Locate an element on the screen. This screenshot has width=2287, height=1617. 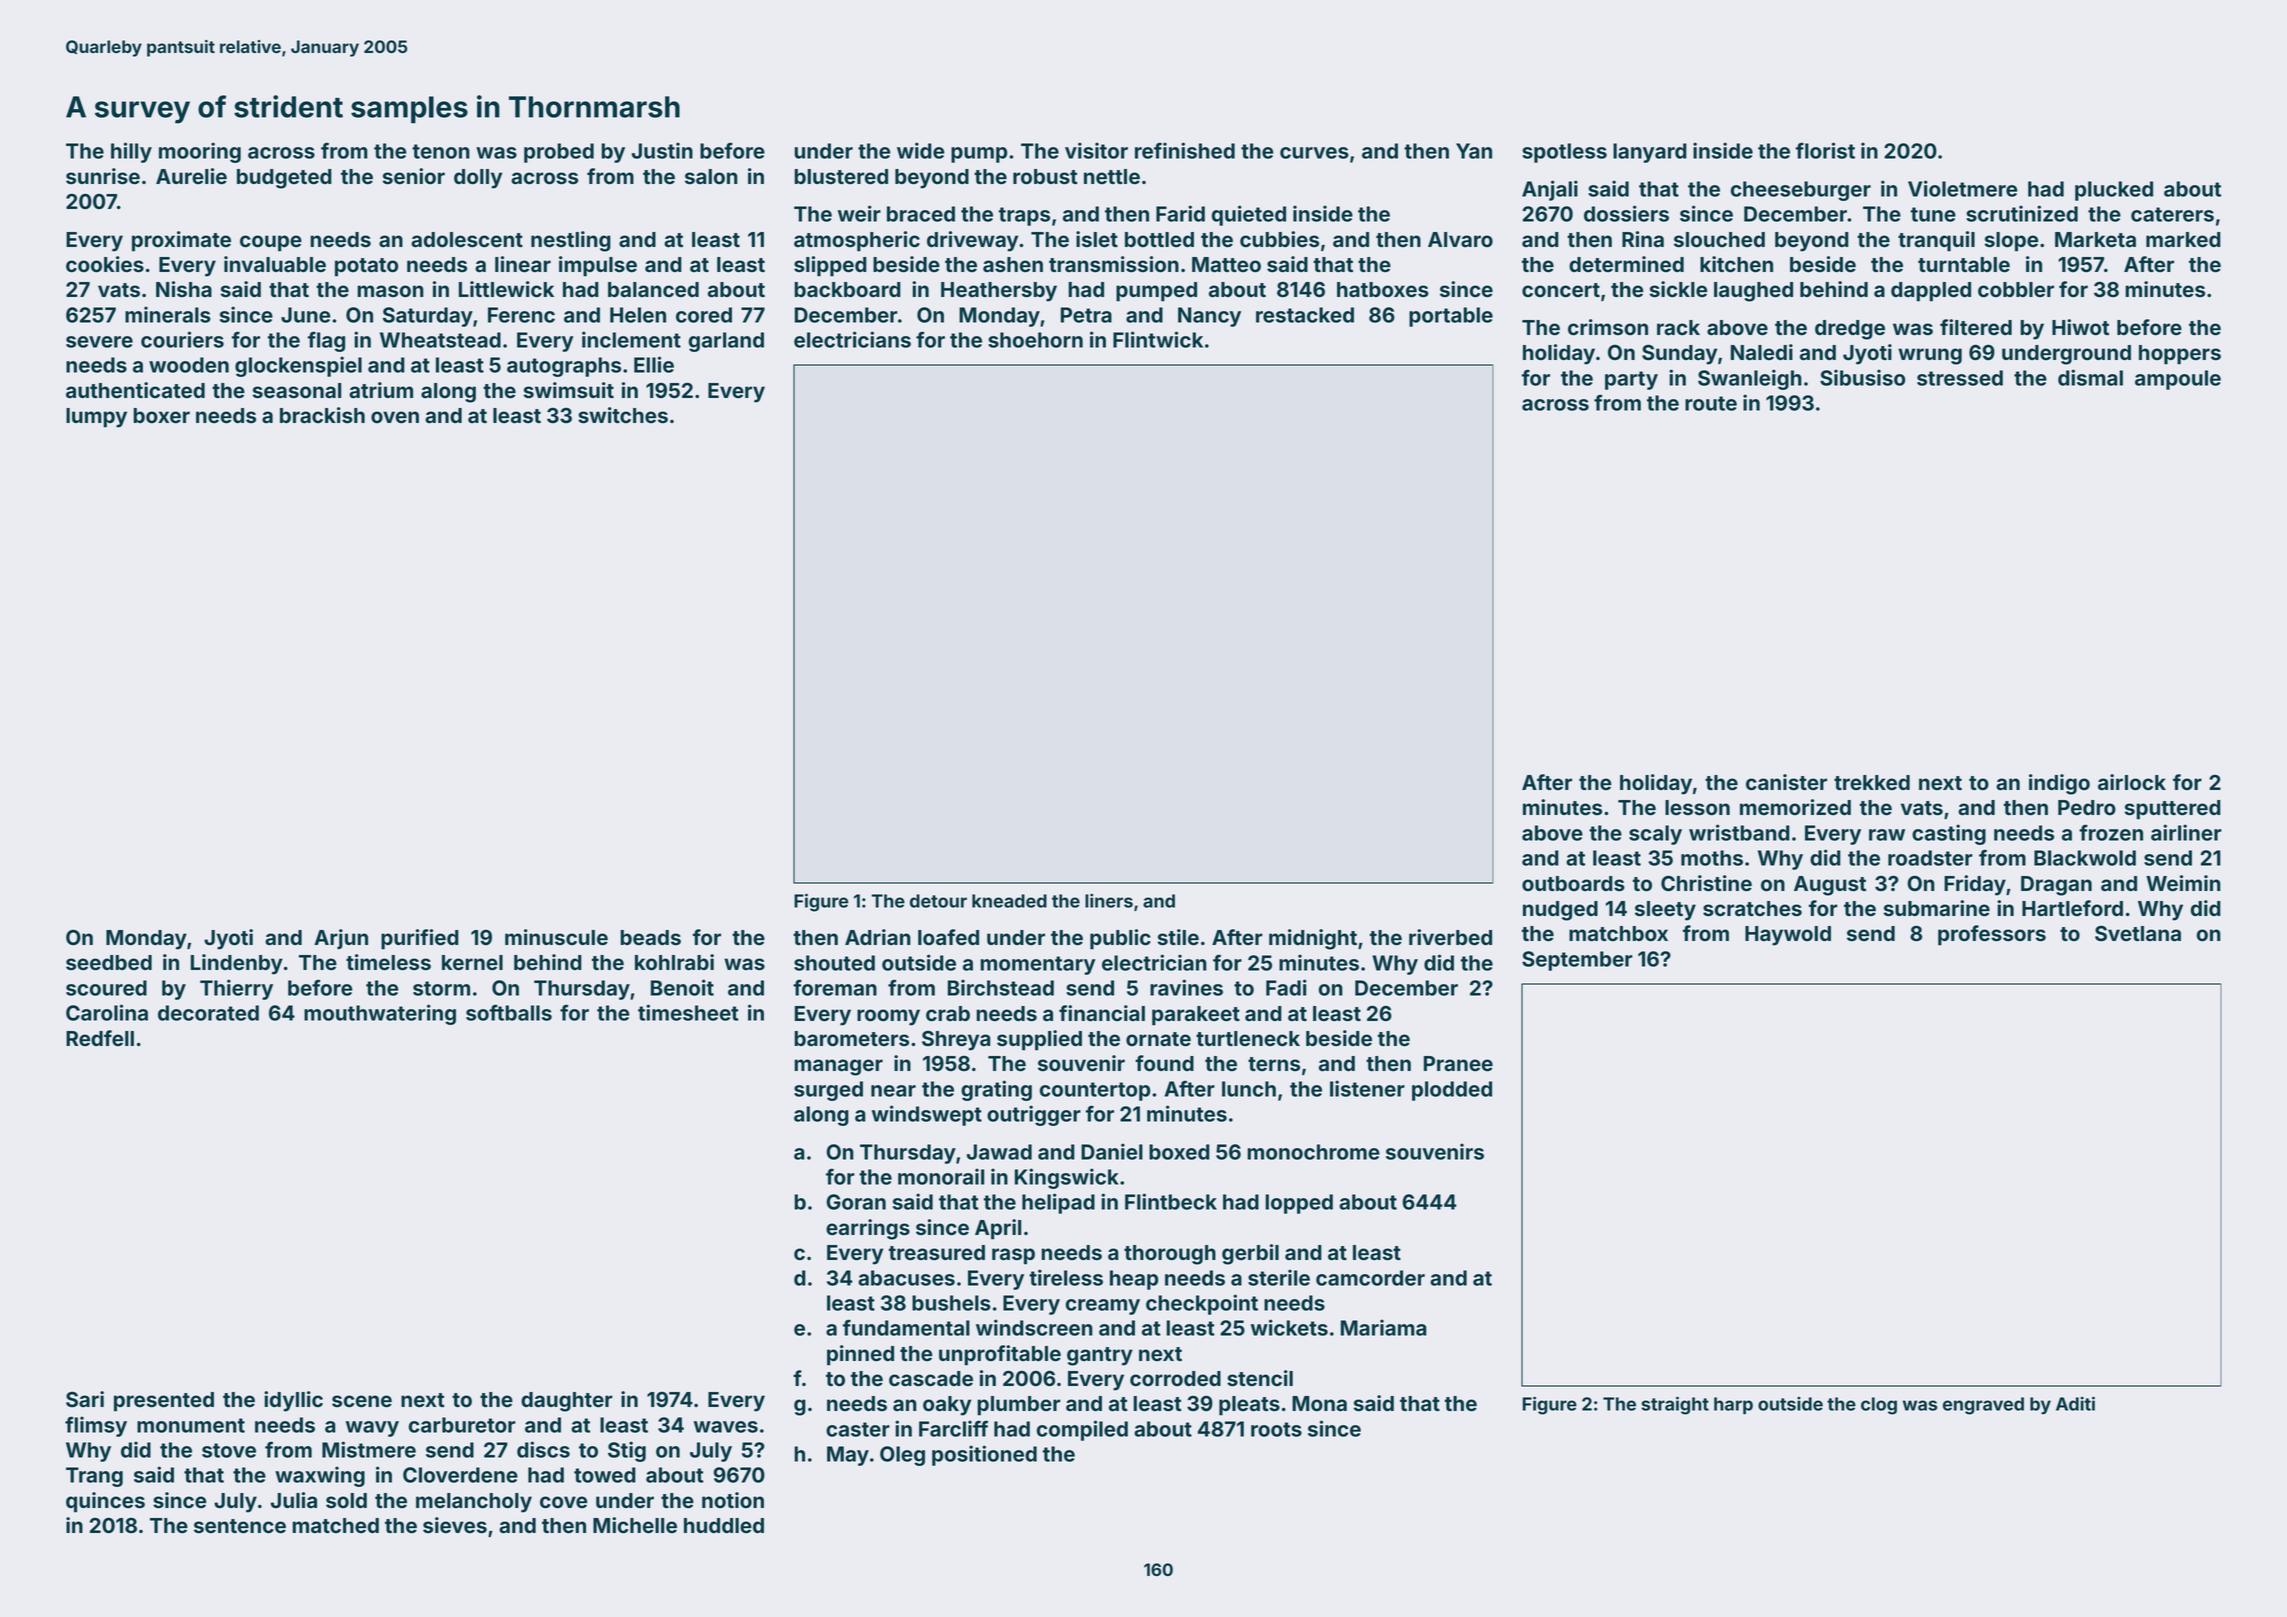
plumber is located at coordinates (1019, 1406).
